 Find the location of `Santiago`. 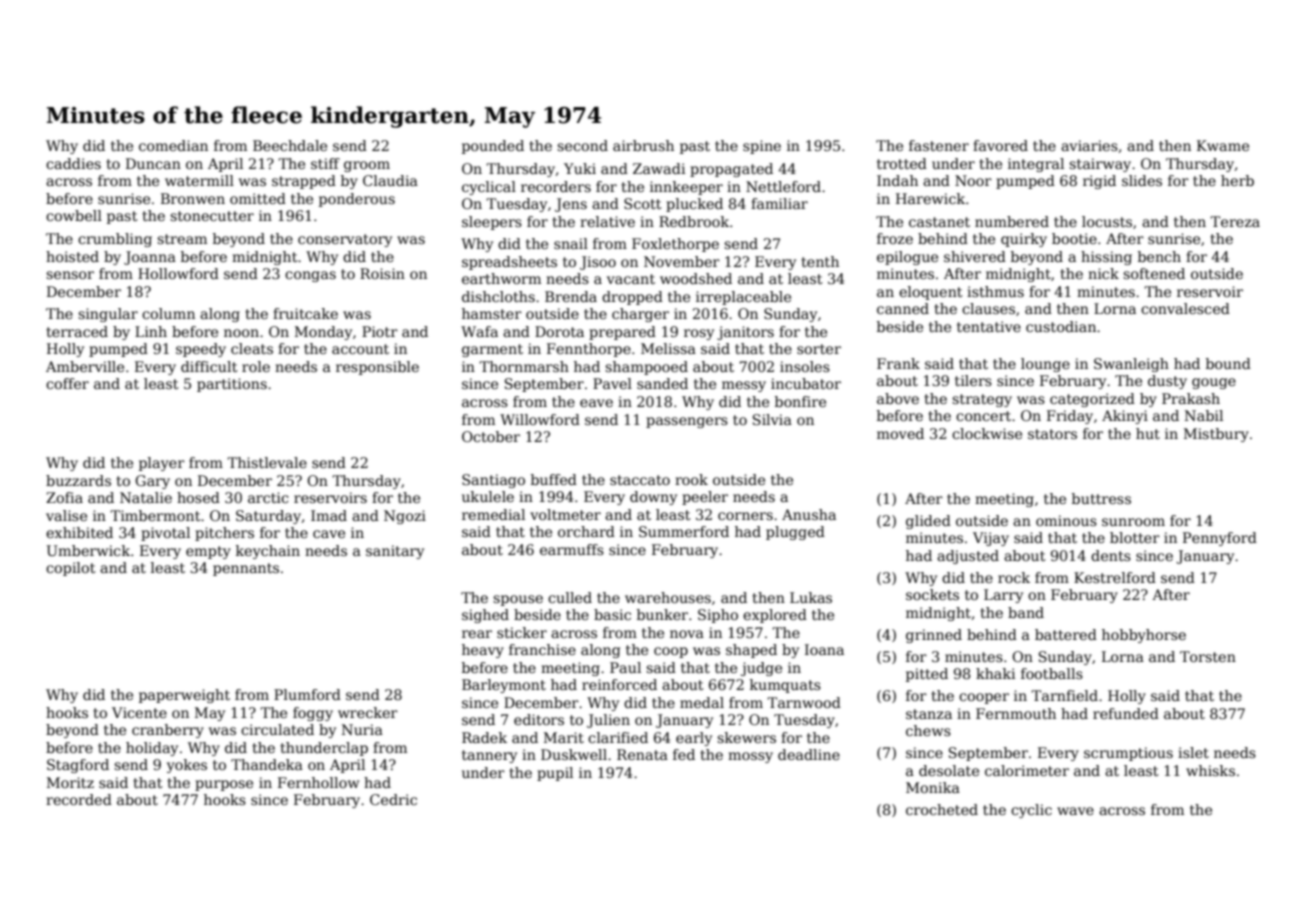

Santiago is located at coordinates (493, 481).
